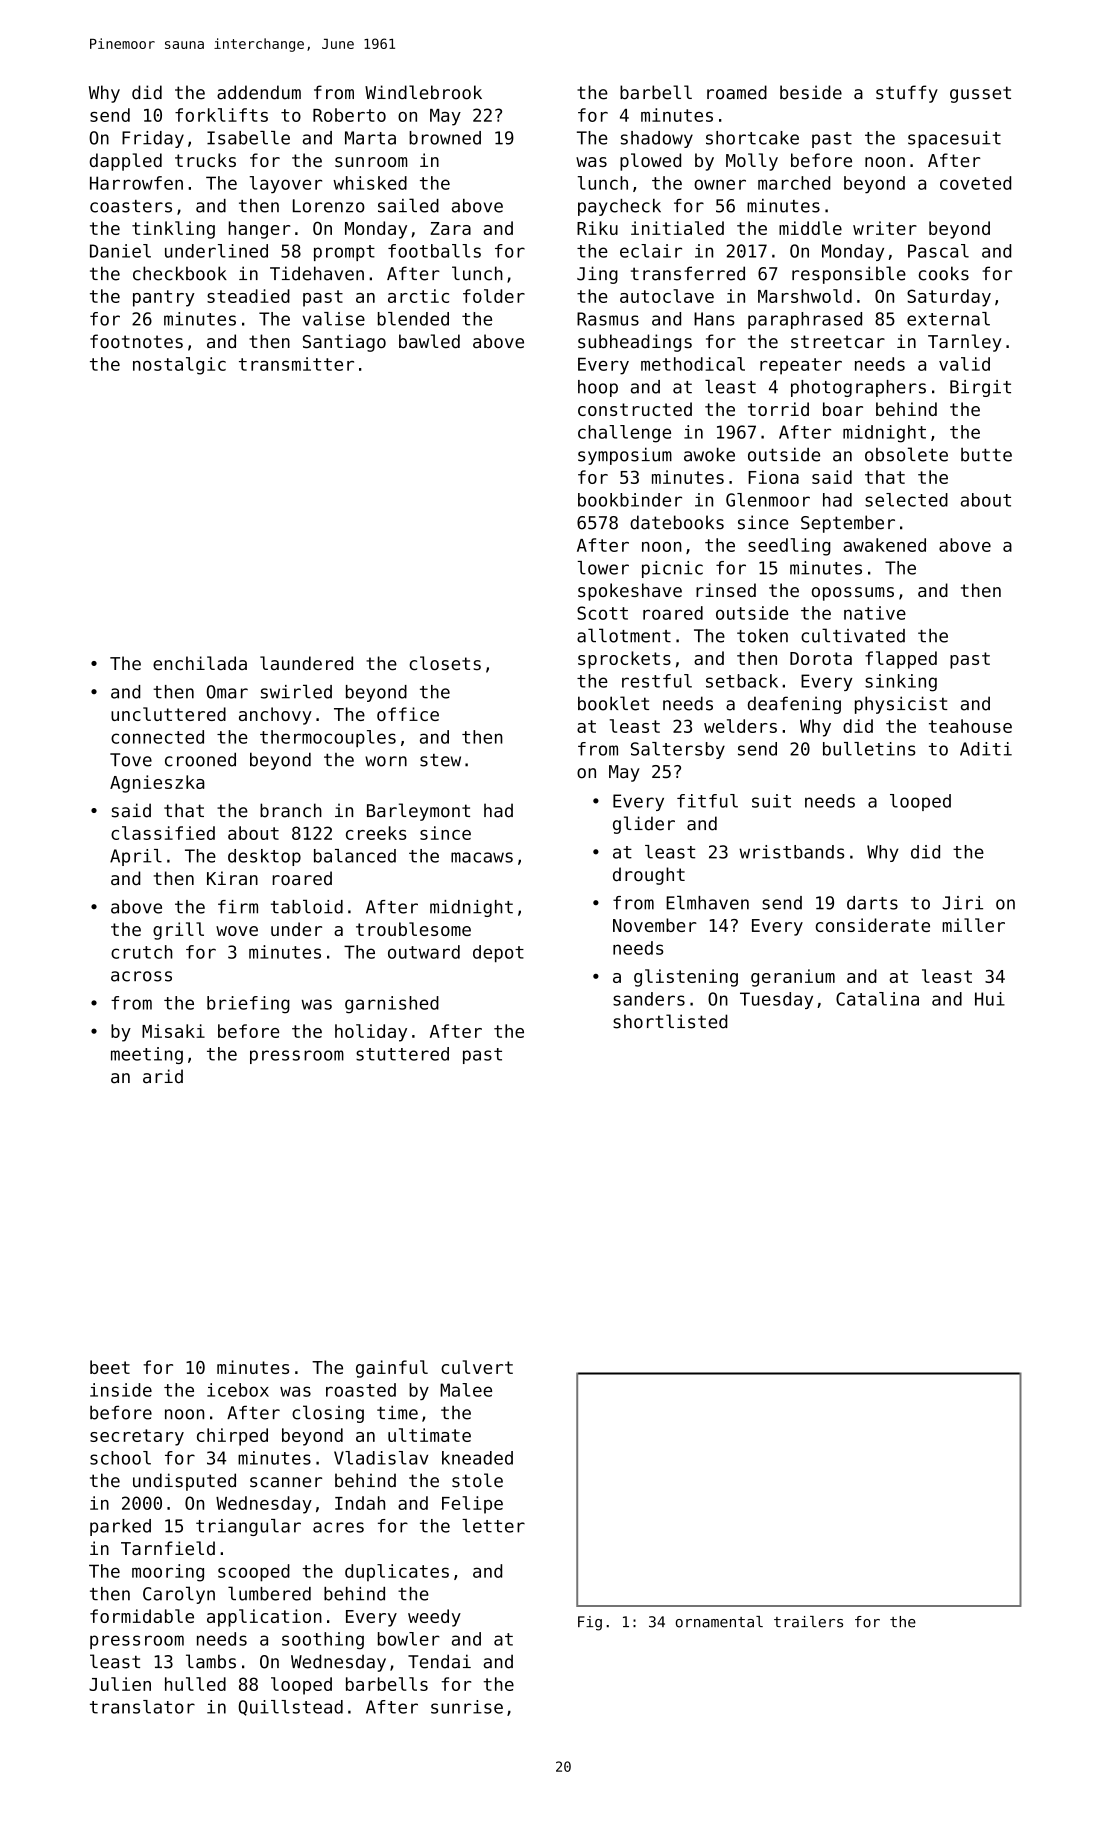 This page has width=1110, height=1828. What do you see at coordinates (906, 454) in the page?
I see `obsolete` at bounding box center [906, 454].
